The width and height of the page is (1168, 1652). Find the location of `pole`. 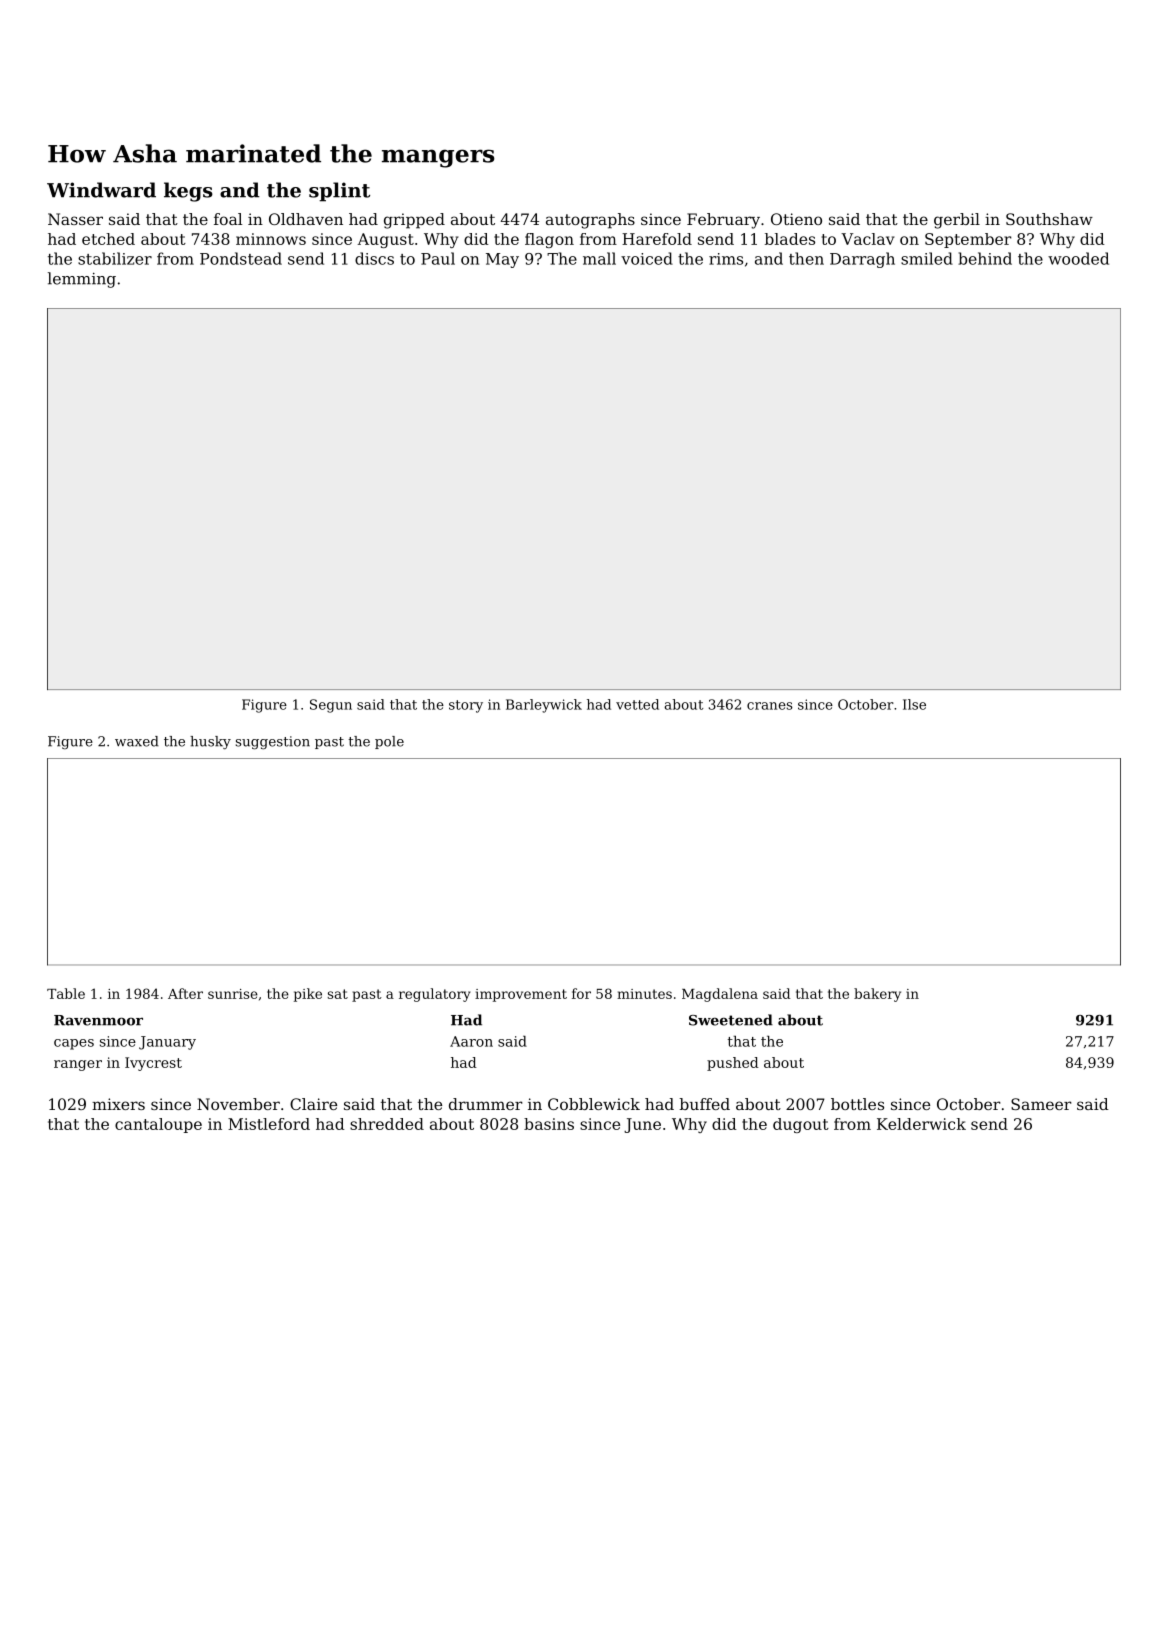

pole is located at coordinates (389, 742).
